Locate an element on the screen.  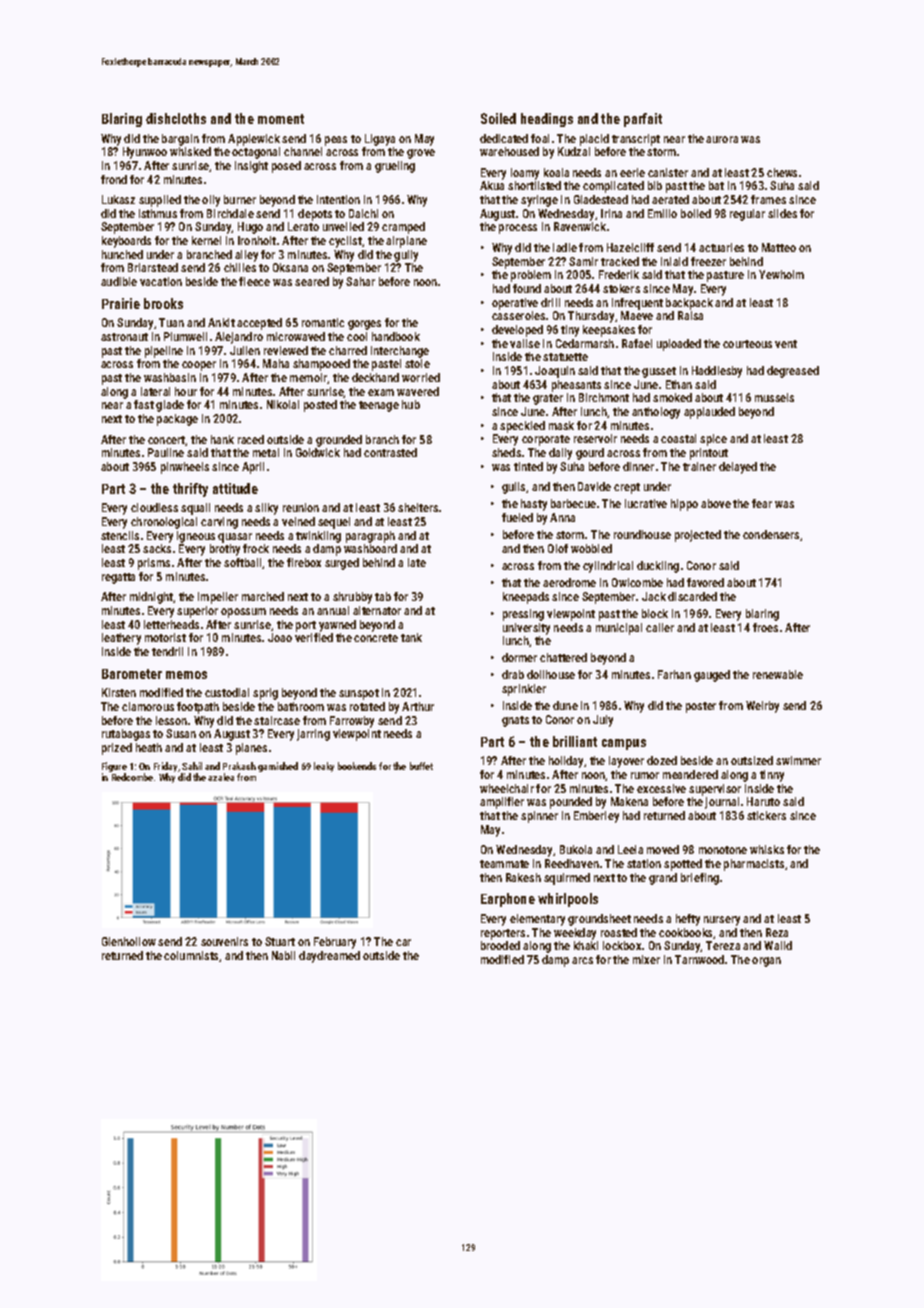
daydreamed is located at coordinates (329, 957).
